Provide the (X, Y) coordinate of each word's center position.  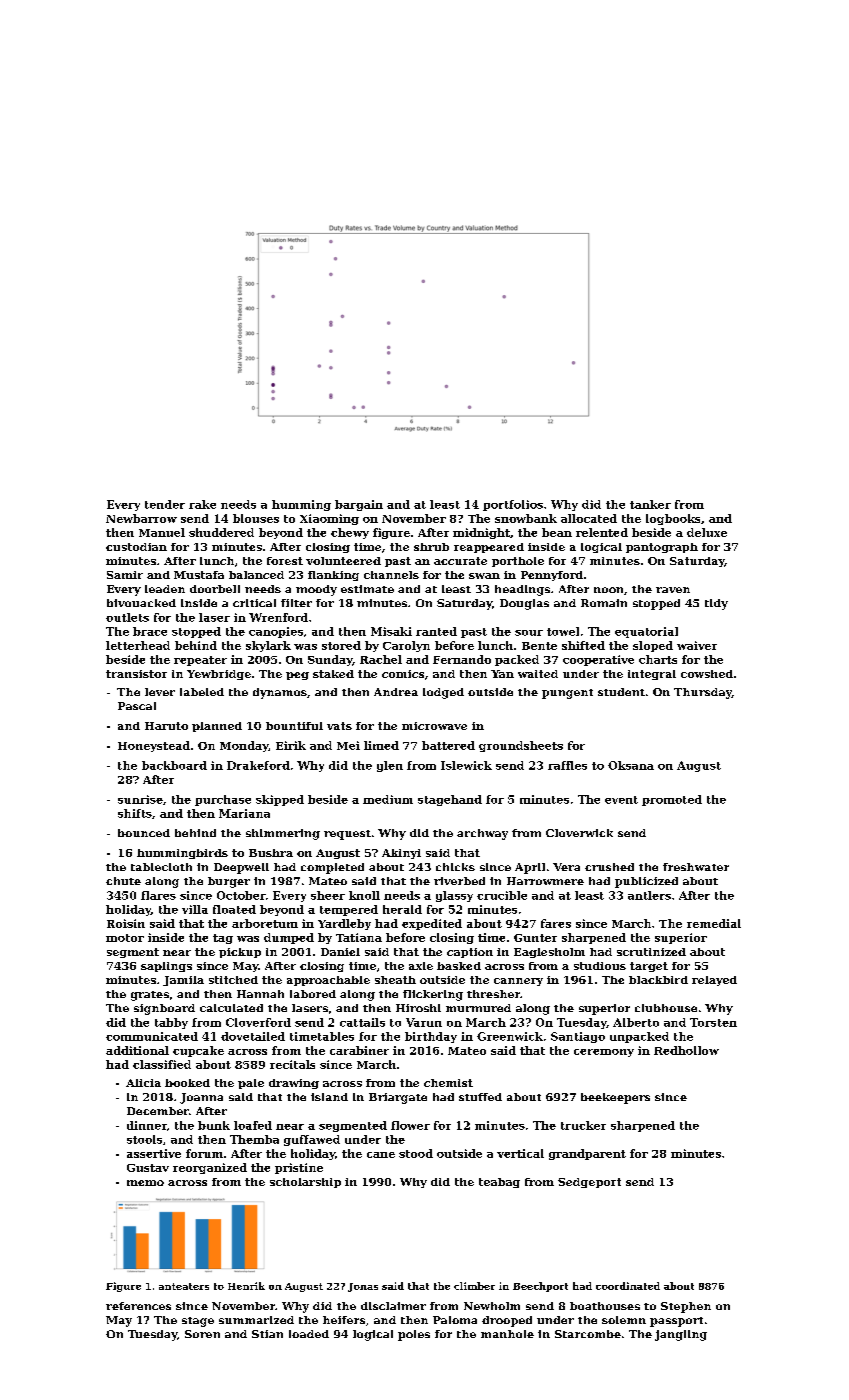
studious (600, 966)
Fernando (462, 659)
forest (285, 561)
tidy (716, 604)
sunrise (140, 799)
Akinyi (401, 854)
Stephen (686, 1307)
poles (414, 1335)
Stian (267, 1334)
